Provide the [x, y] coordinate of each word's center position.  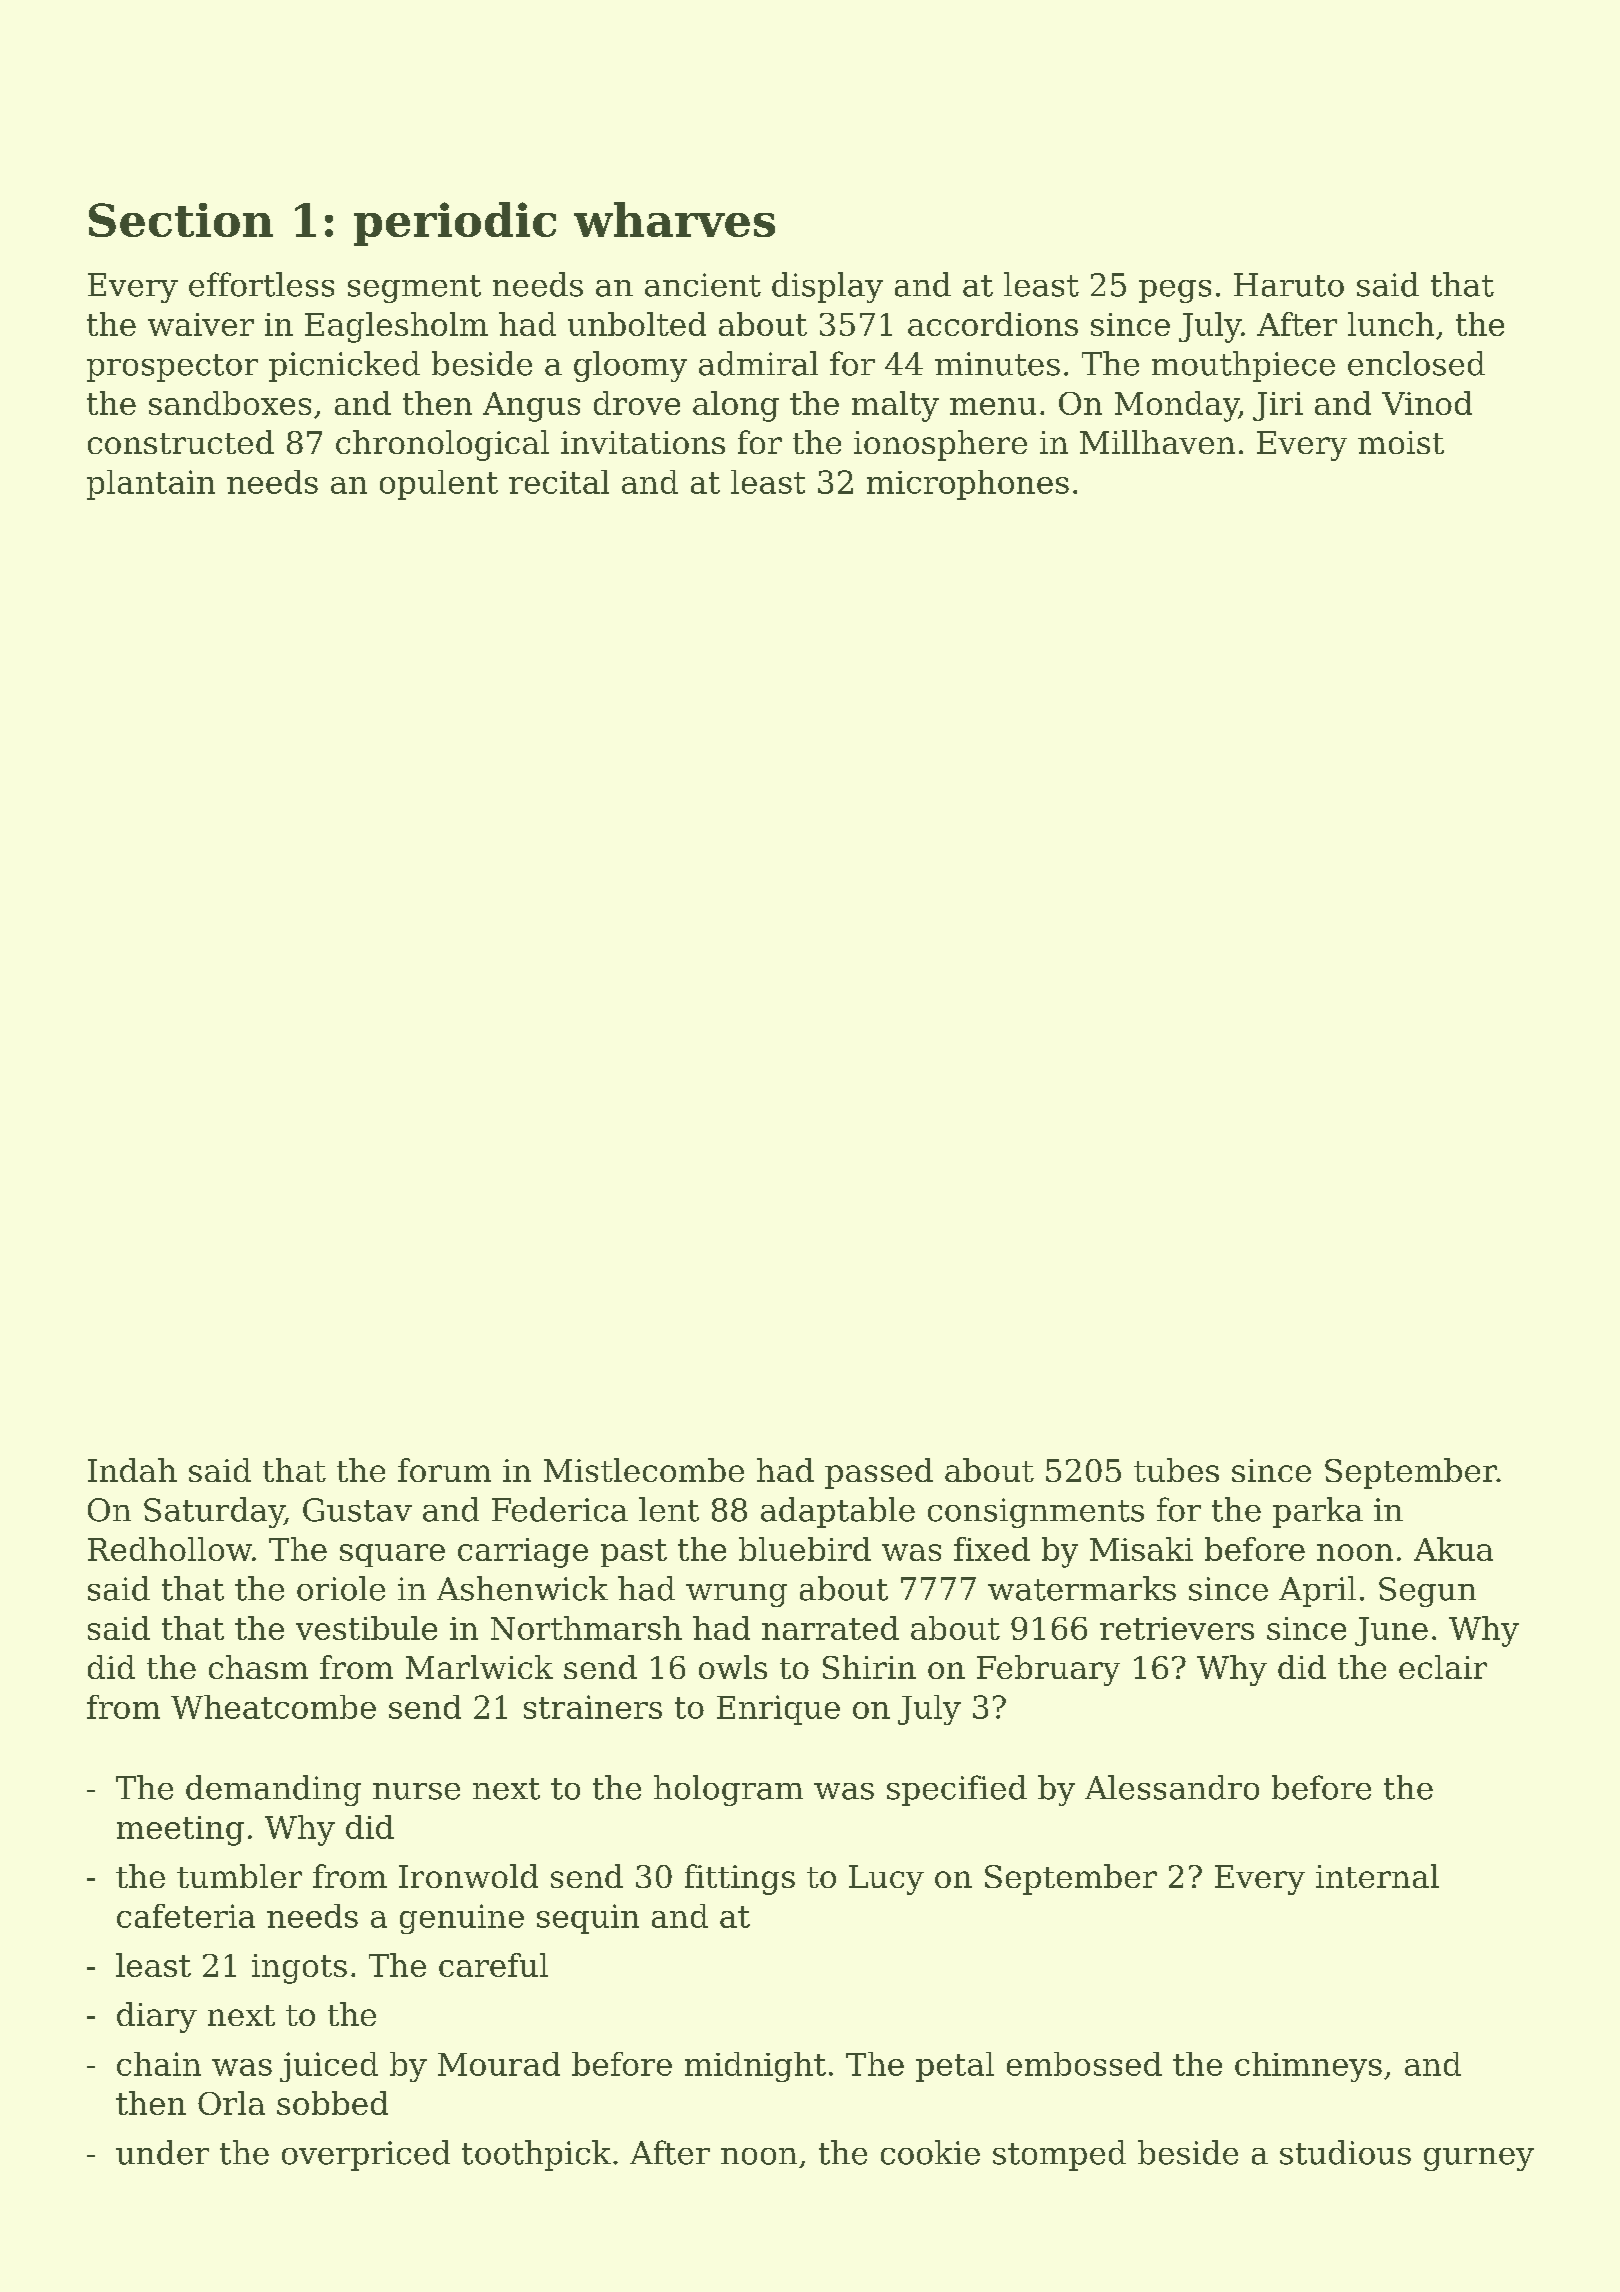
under [162, 2152]
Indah [132, 1470]
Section [181, 220]
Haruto [1289, 285]
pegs [1175, 291]
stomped [1059, 2155]
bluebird [805, 1549]
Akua [1453, 1549]
